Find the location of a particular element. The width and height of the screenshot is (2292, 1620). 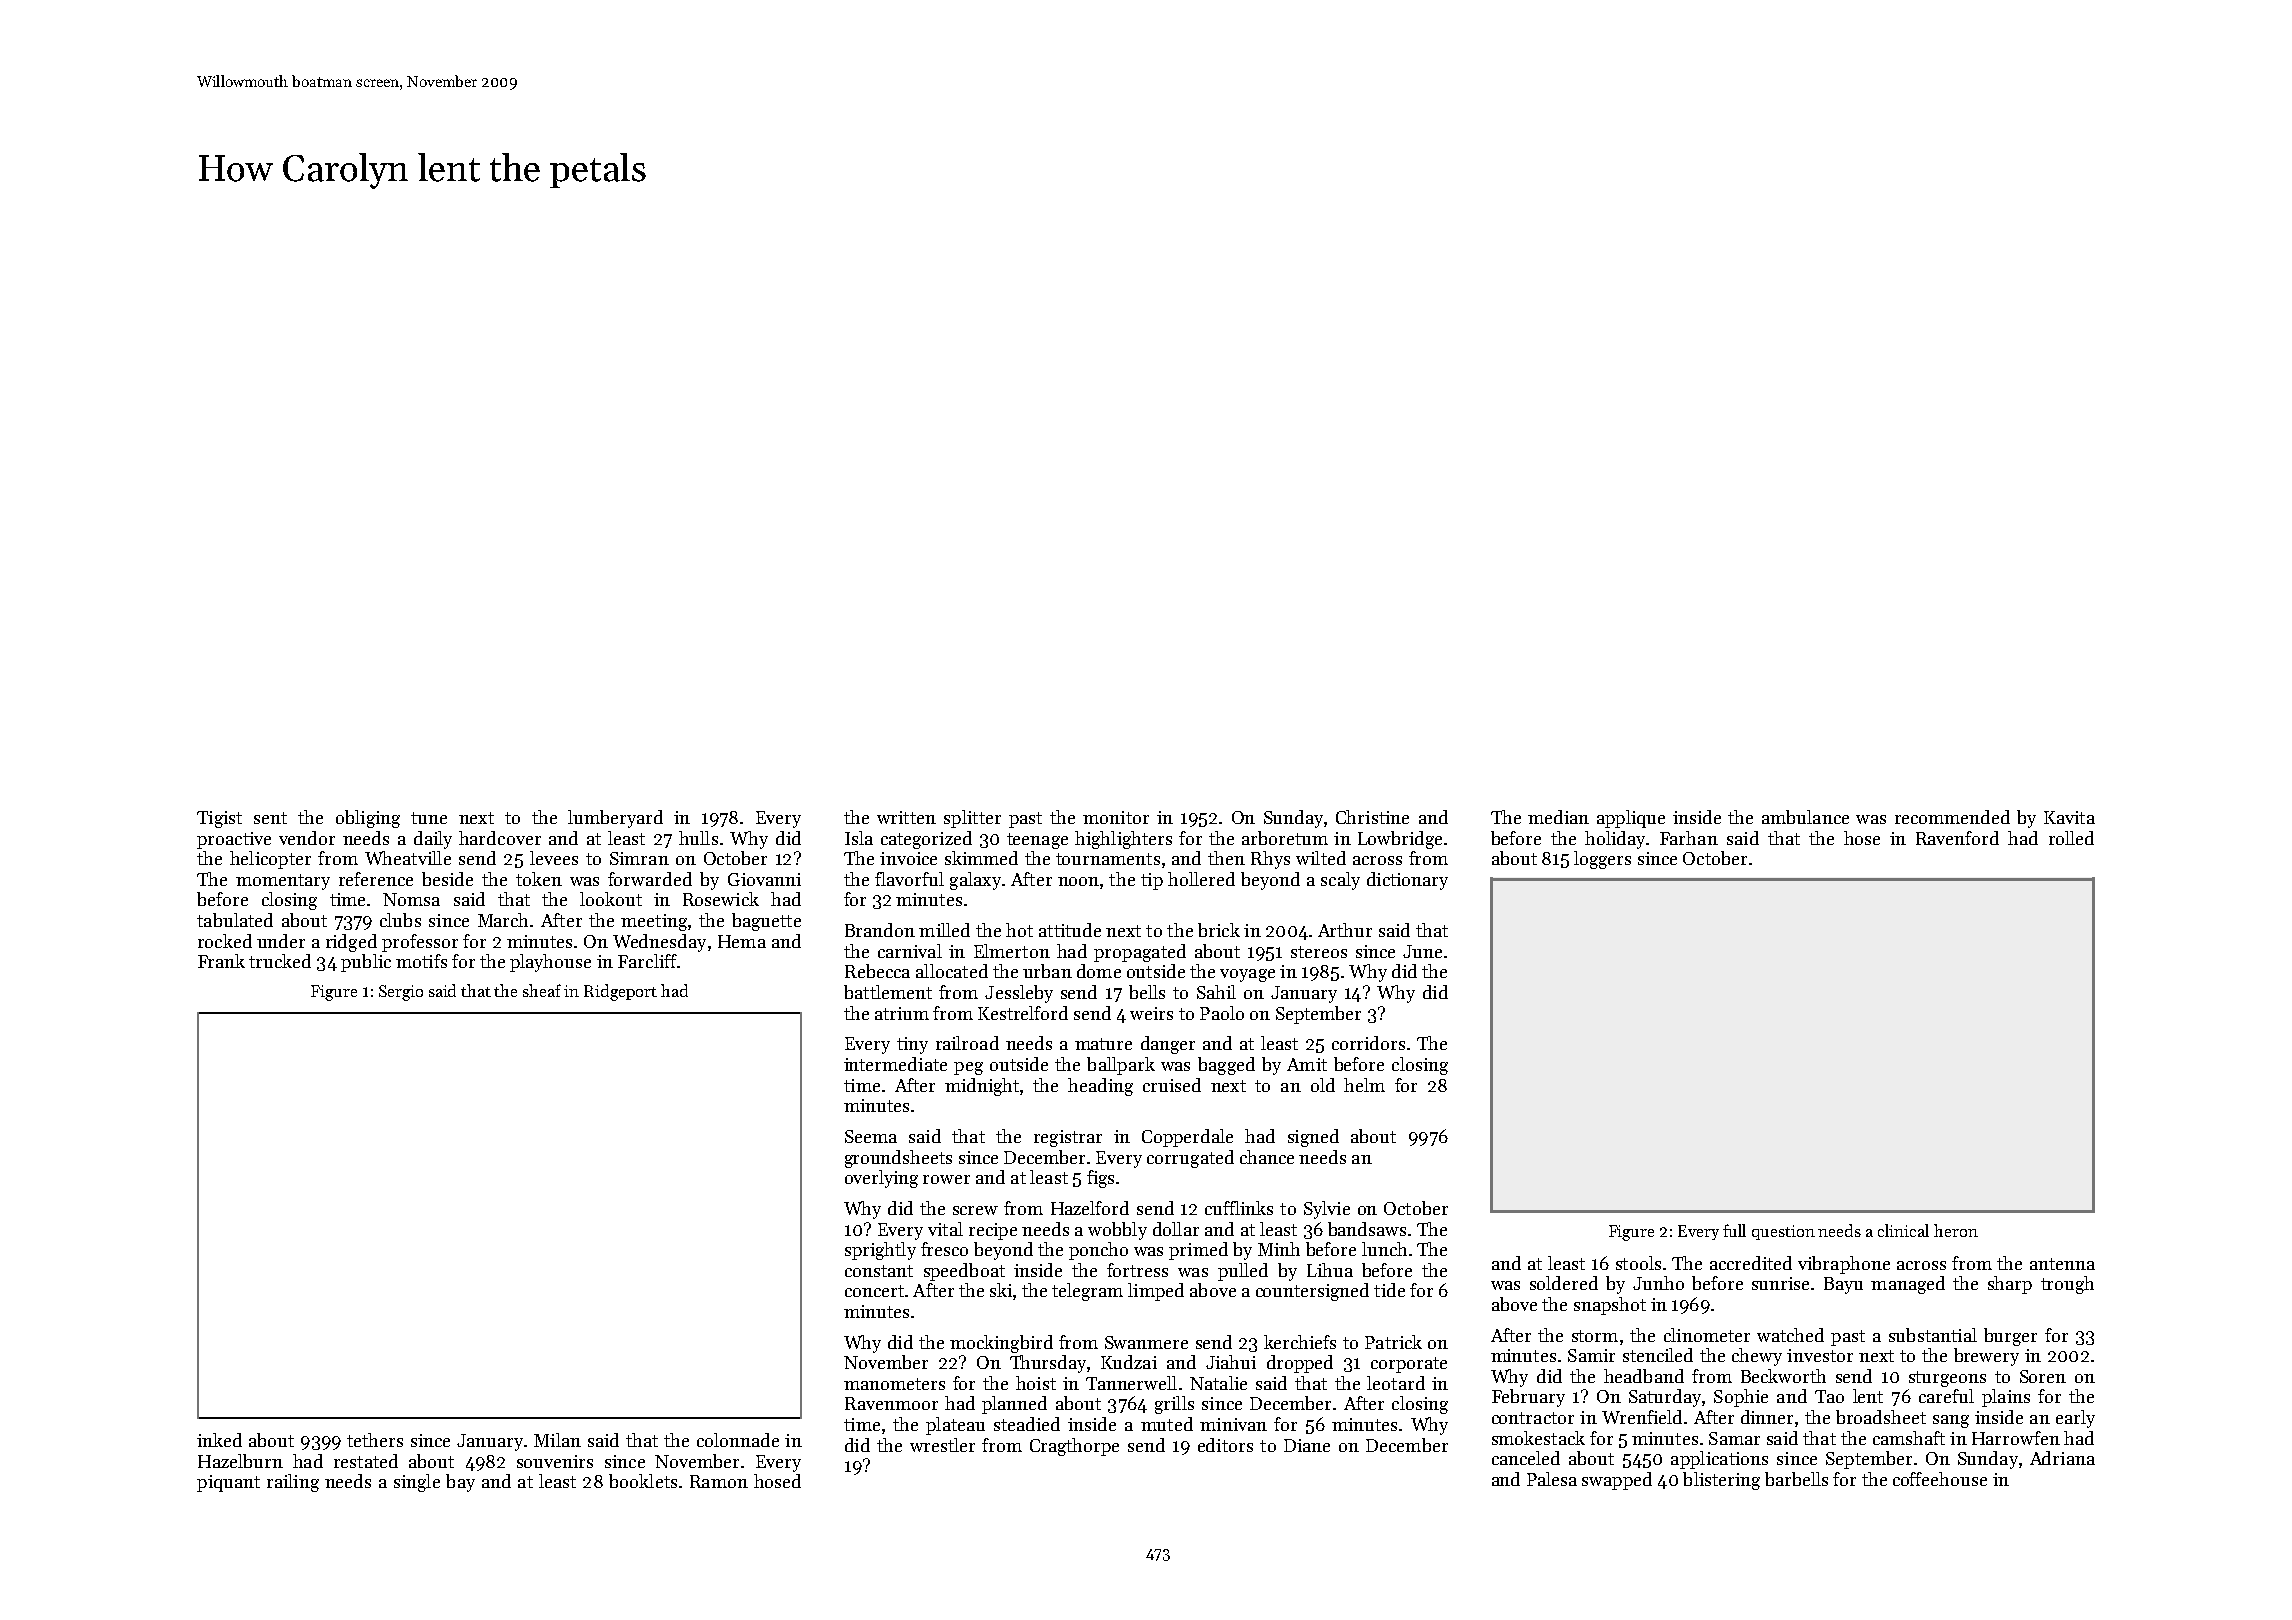

concert is located at coordinates (874, 1291).
